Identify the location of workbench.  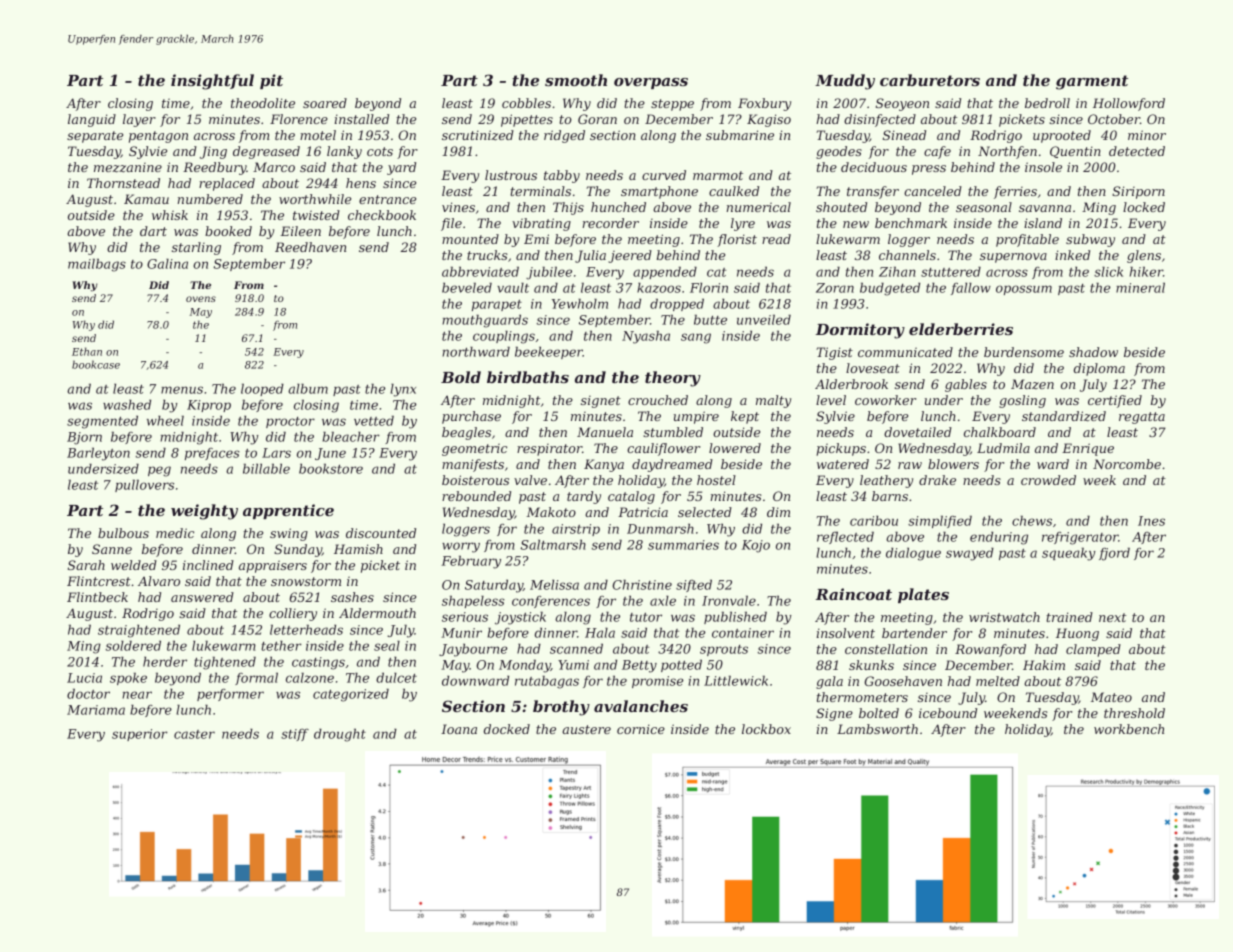
(1129, 729).
